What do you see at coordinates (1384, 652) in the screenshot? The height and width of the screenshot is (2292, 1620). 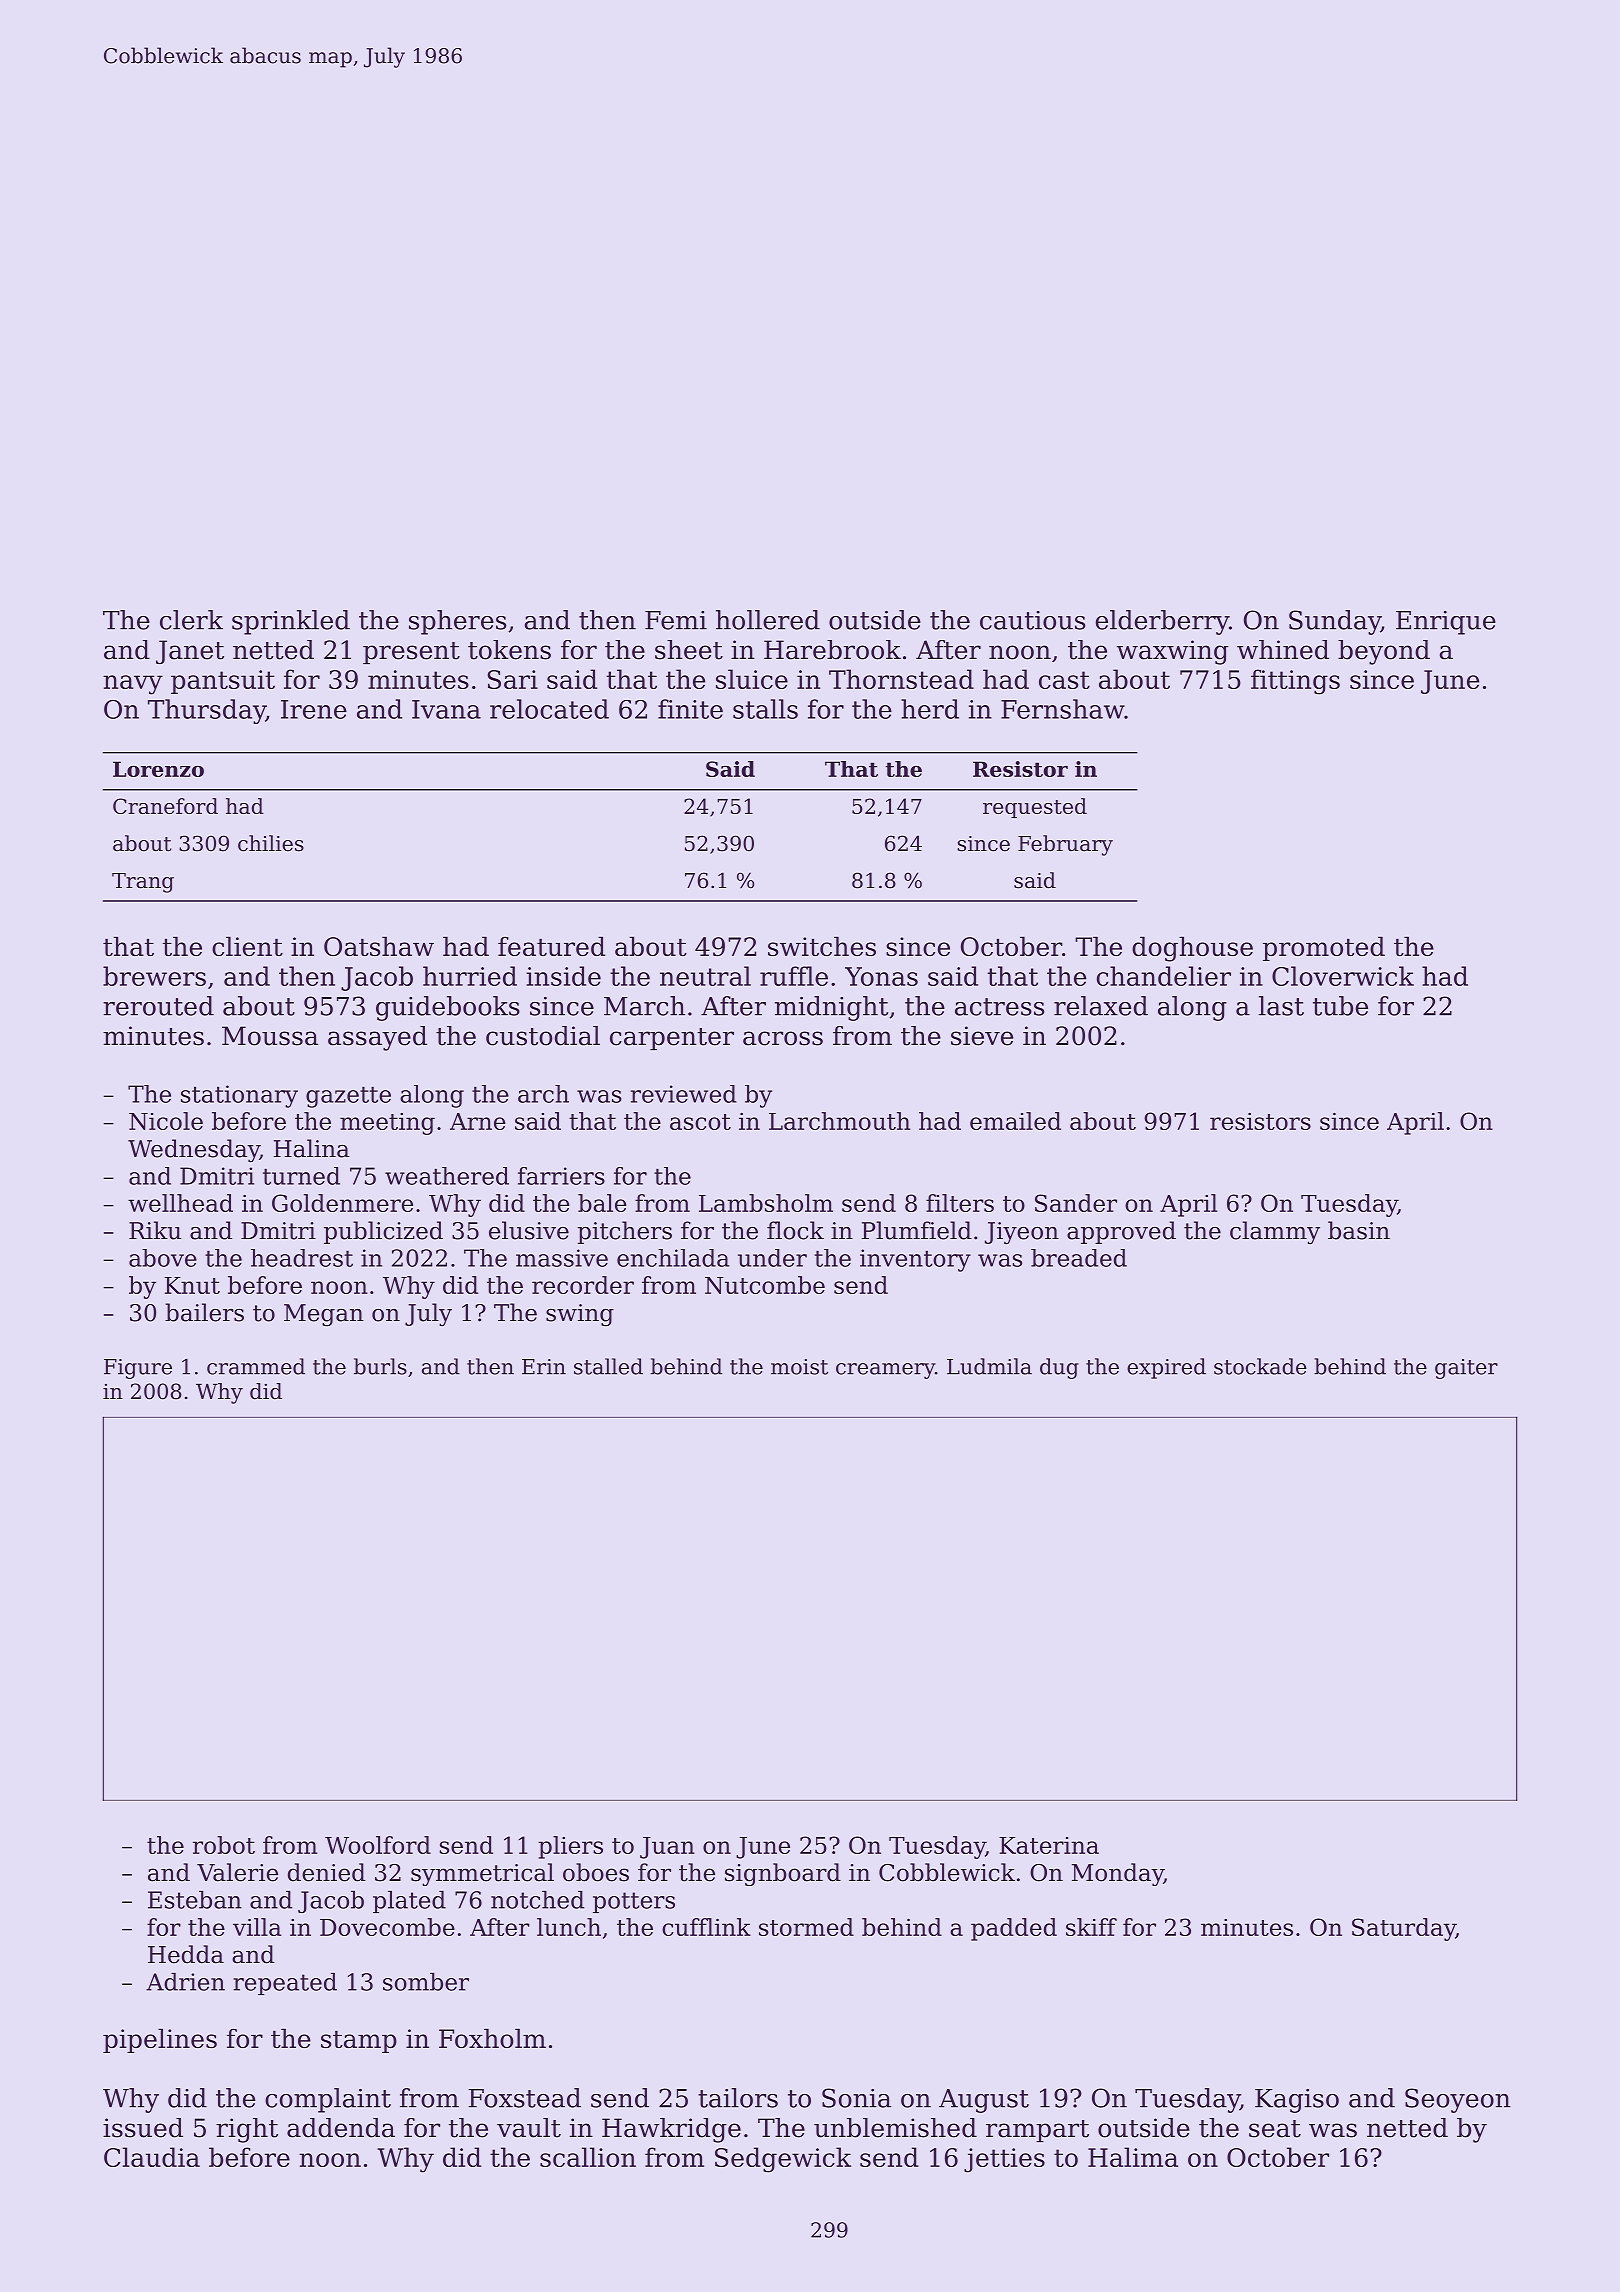 I see `beyond` at bounding box center [1384, 652].
